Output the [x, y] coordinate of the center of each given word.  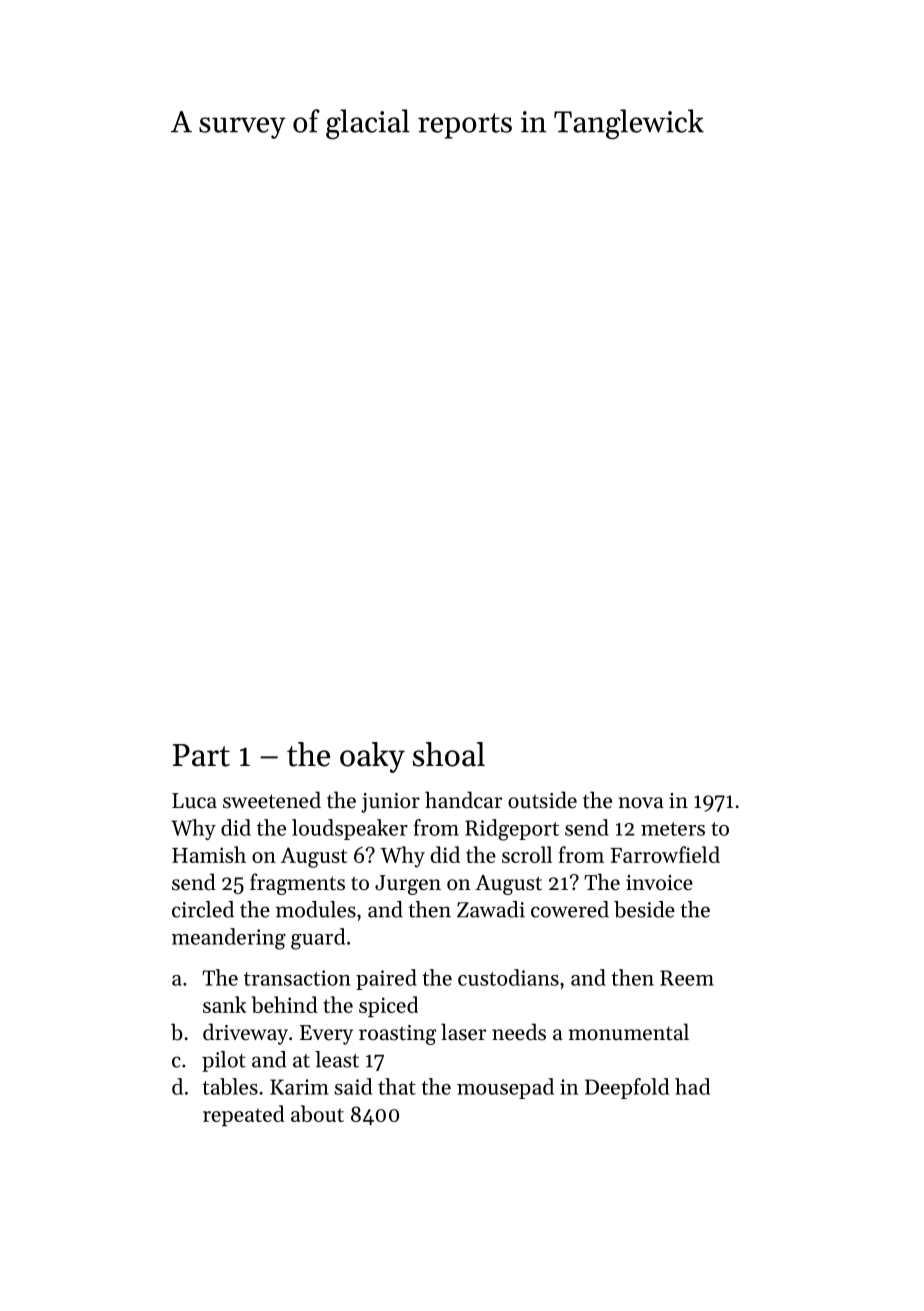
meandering [229, 939]
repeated [244, 1115]
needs [519, 1032]
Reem [687, 978]
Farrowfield [665, 854]
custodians [508, 977]
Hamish [209, 854]
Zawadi [491, 909]
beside [644, 909]
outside [542, 800]
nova [641, 803]
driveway [245, 1034]
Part [201, 755]
